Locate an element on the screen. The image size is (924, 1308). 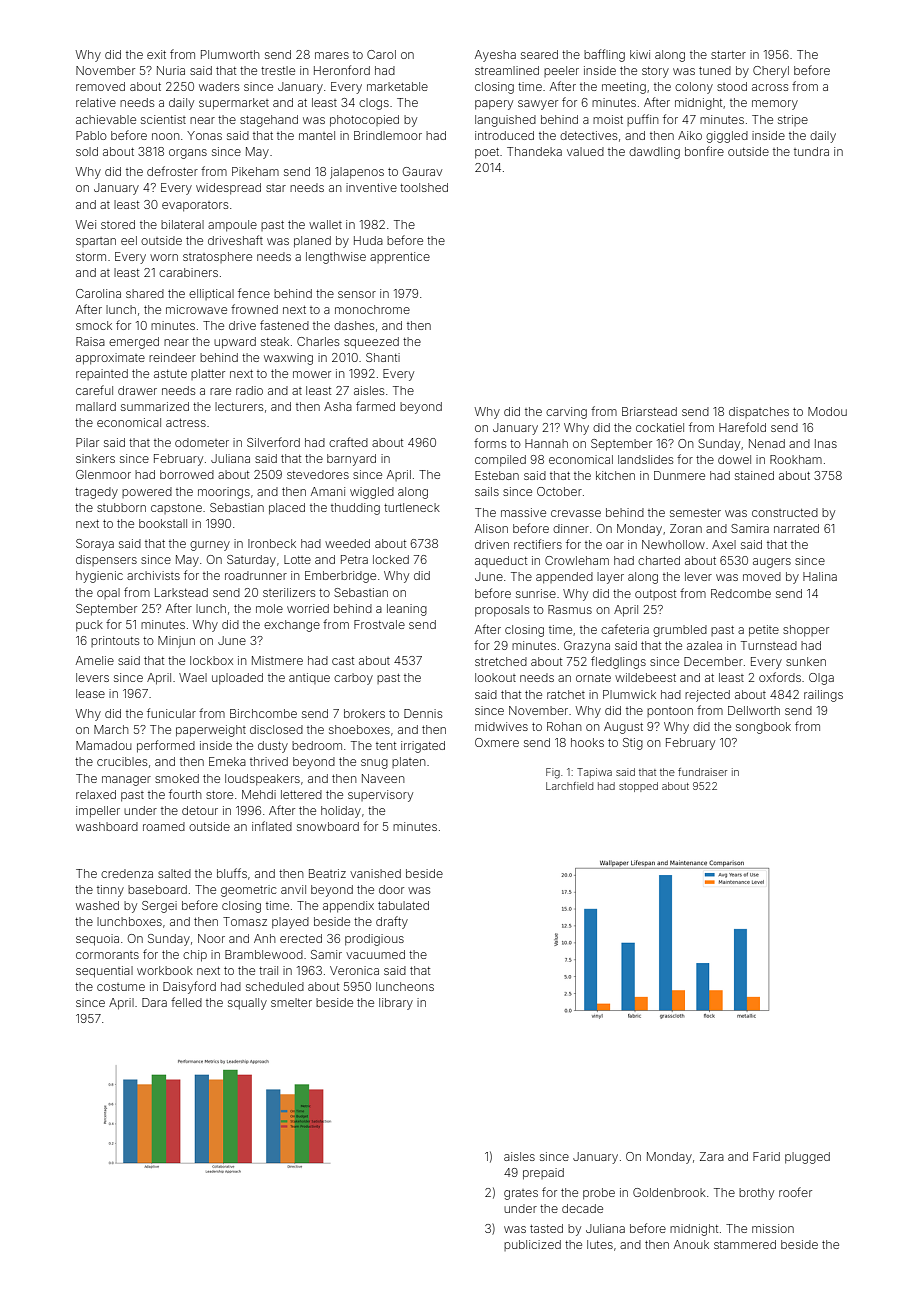
prepaid is located at coordinates (543, 1174).
